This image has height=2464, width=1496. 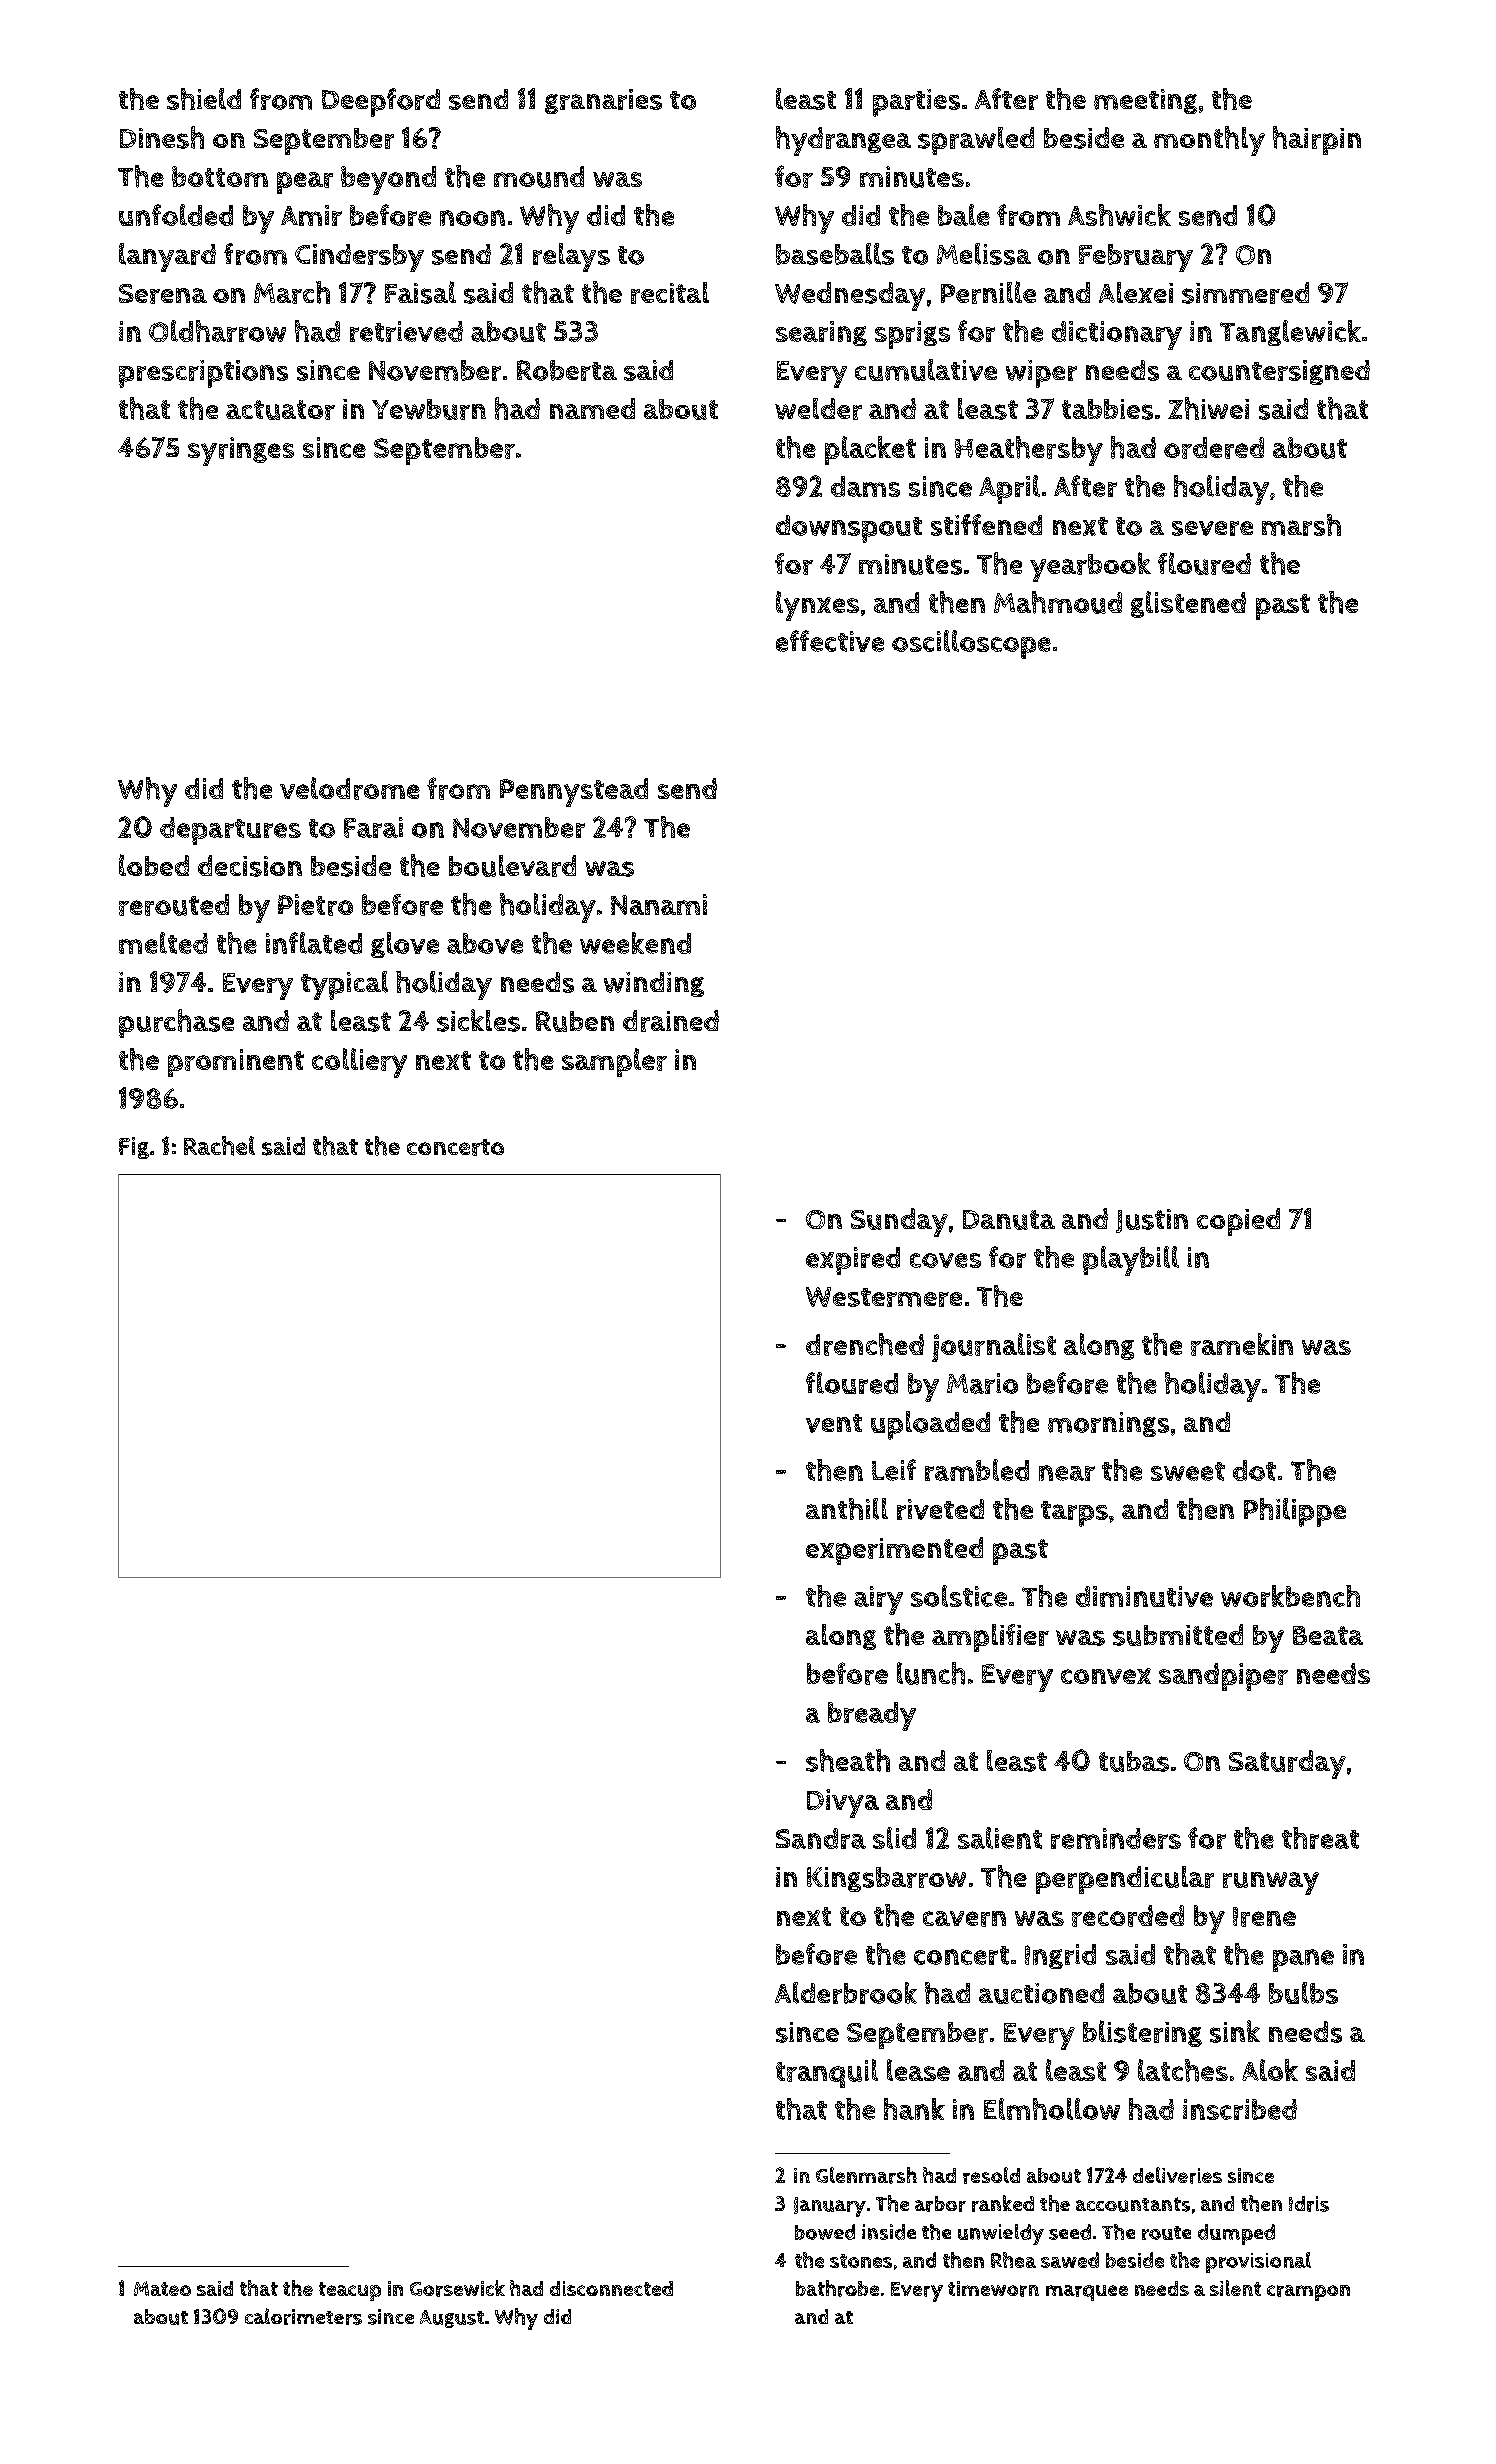 I want to click on drained, so click(x=671, y=1021).
